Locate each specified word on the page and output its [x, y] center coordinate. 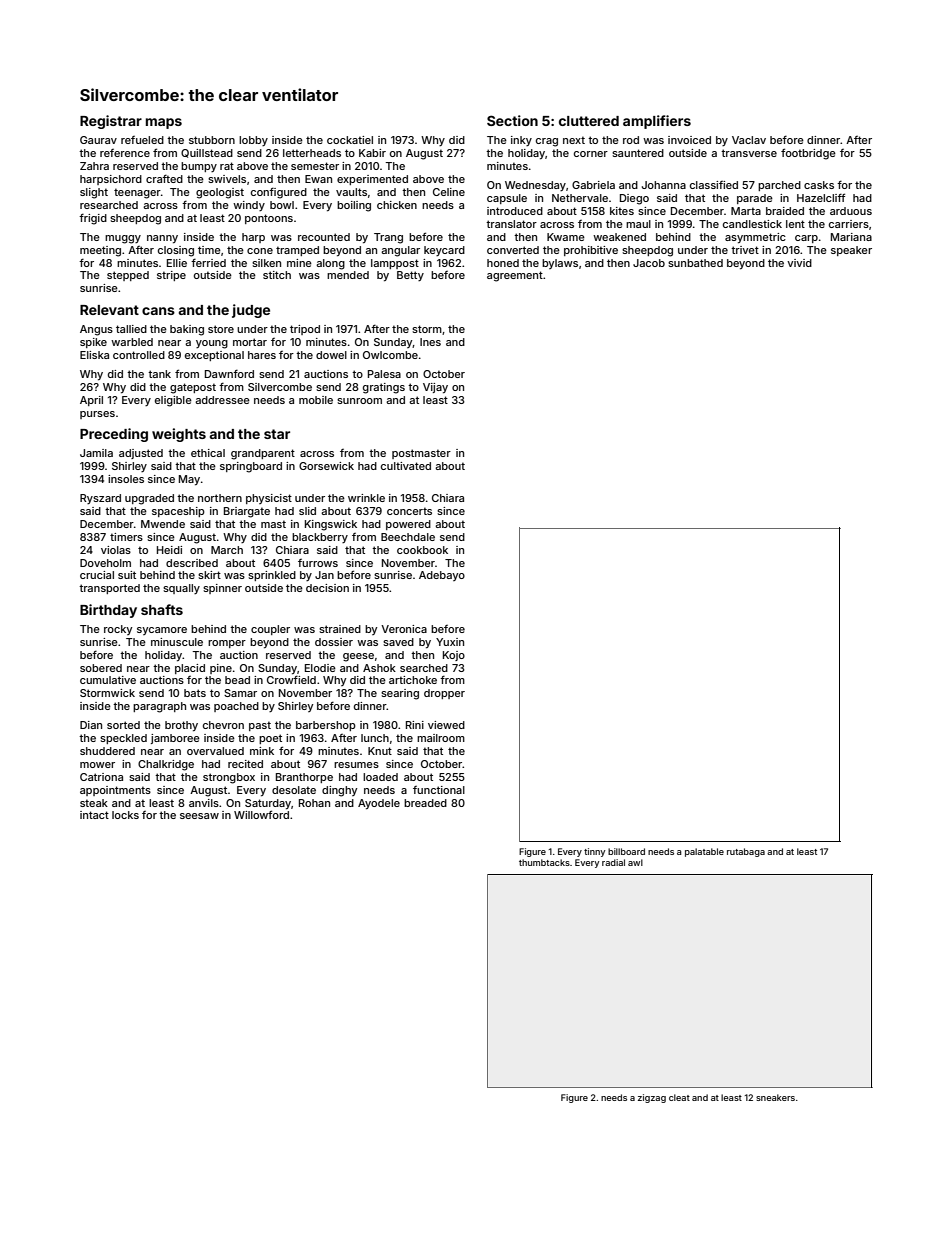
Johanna [664, 185]
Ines [430, 342]
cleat [679, 1097]
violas [116, 550]
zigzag [652, 1098]
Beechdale [408, 537]
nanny [162, 239]
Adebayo [442, 576]
